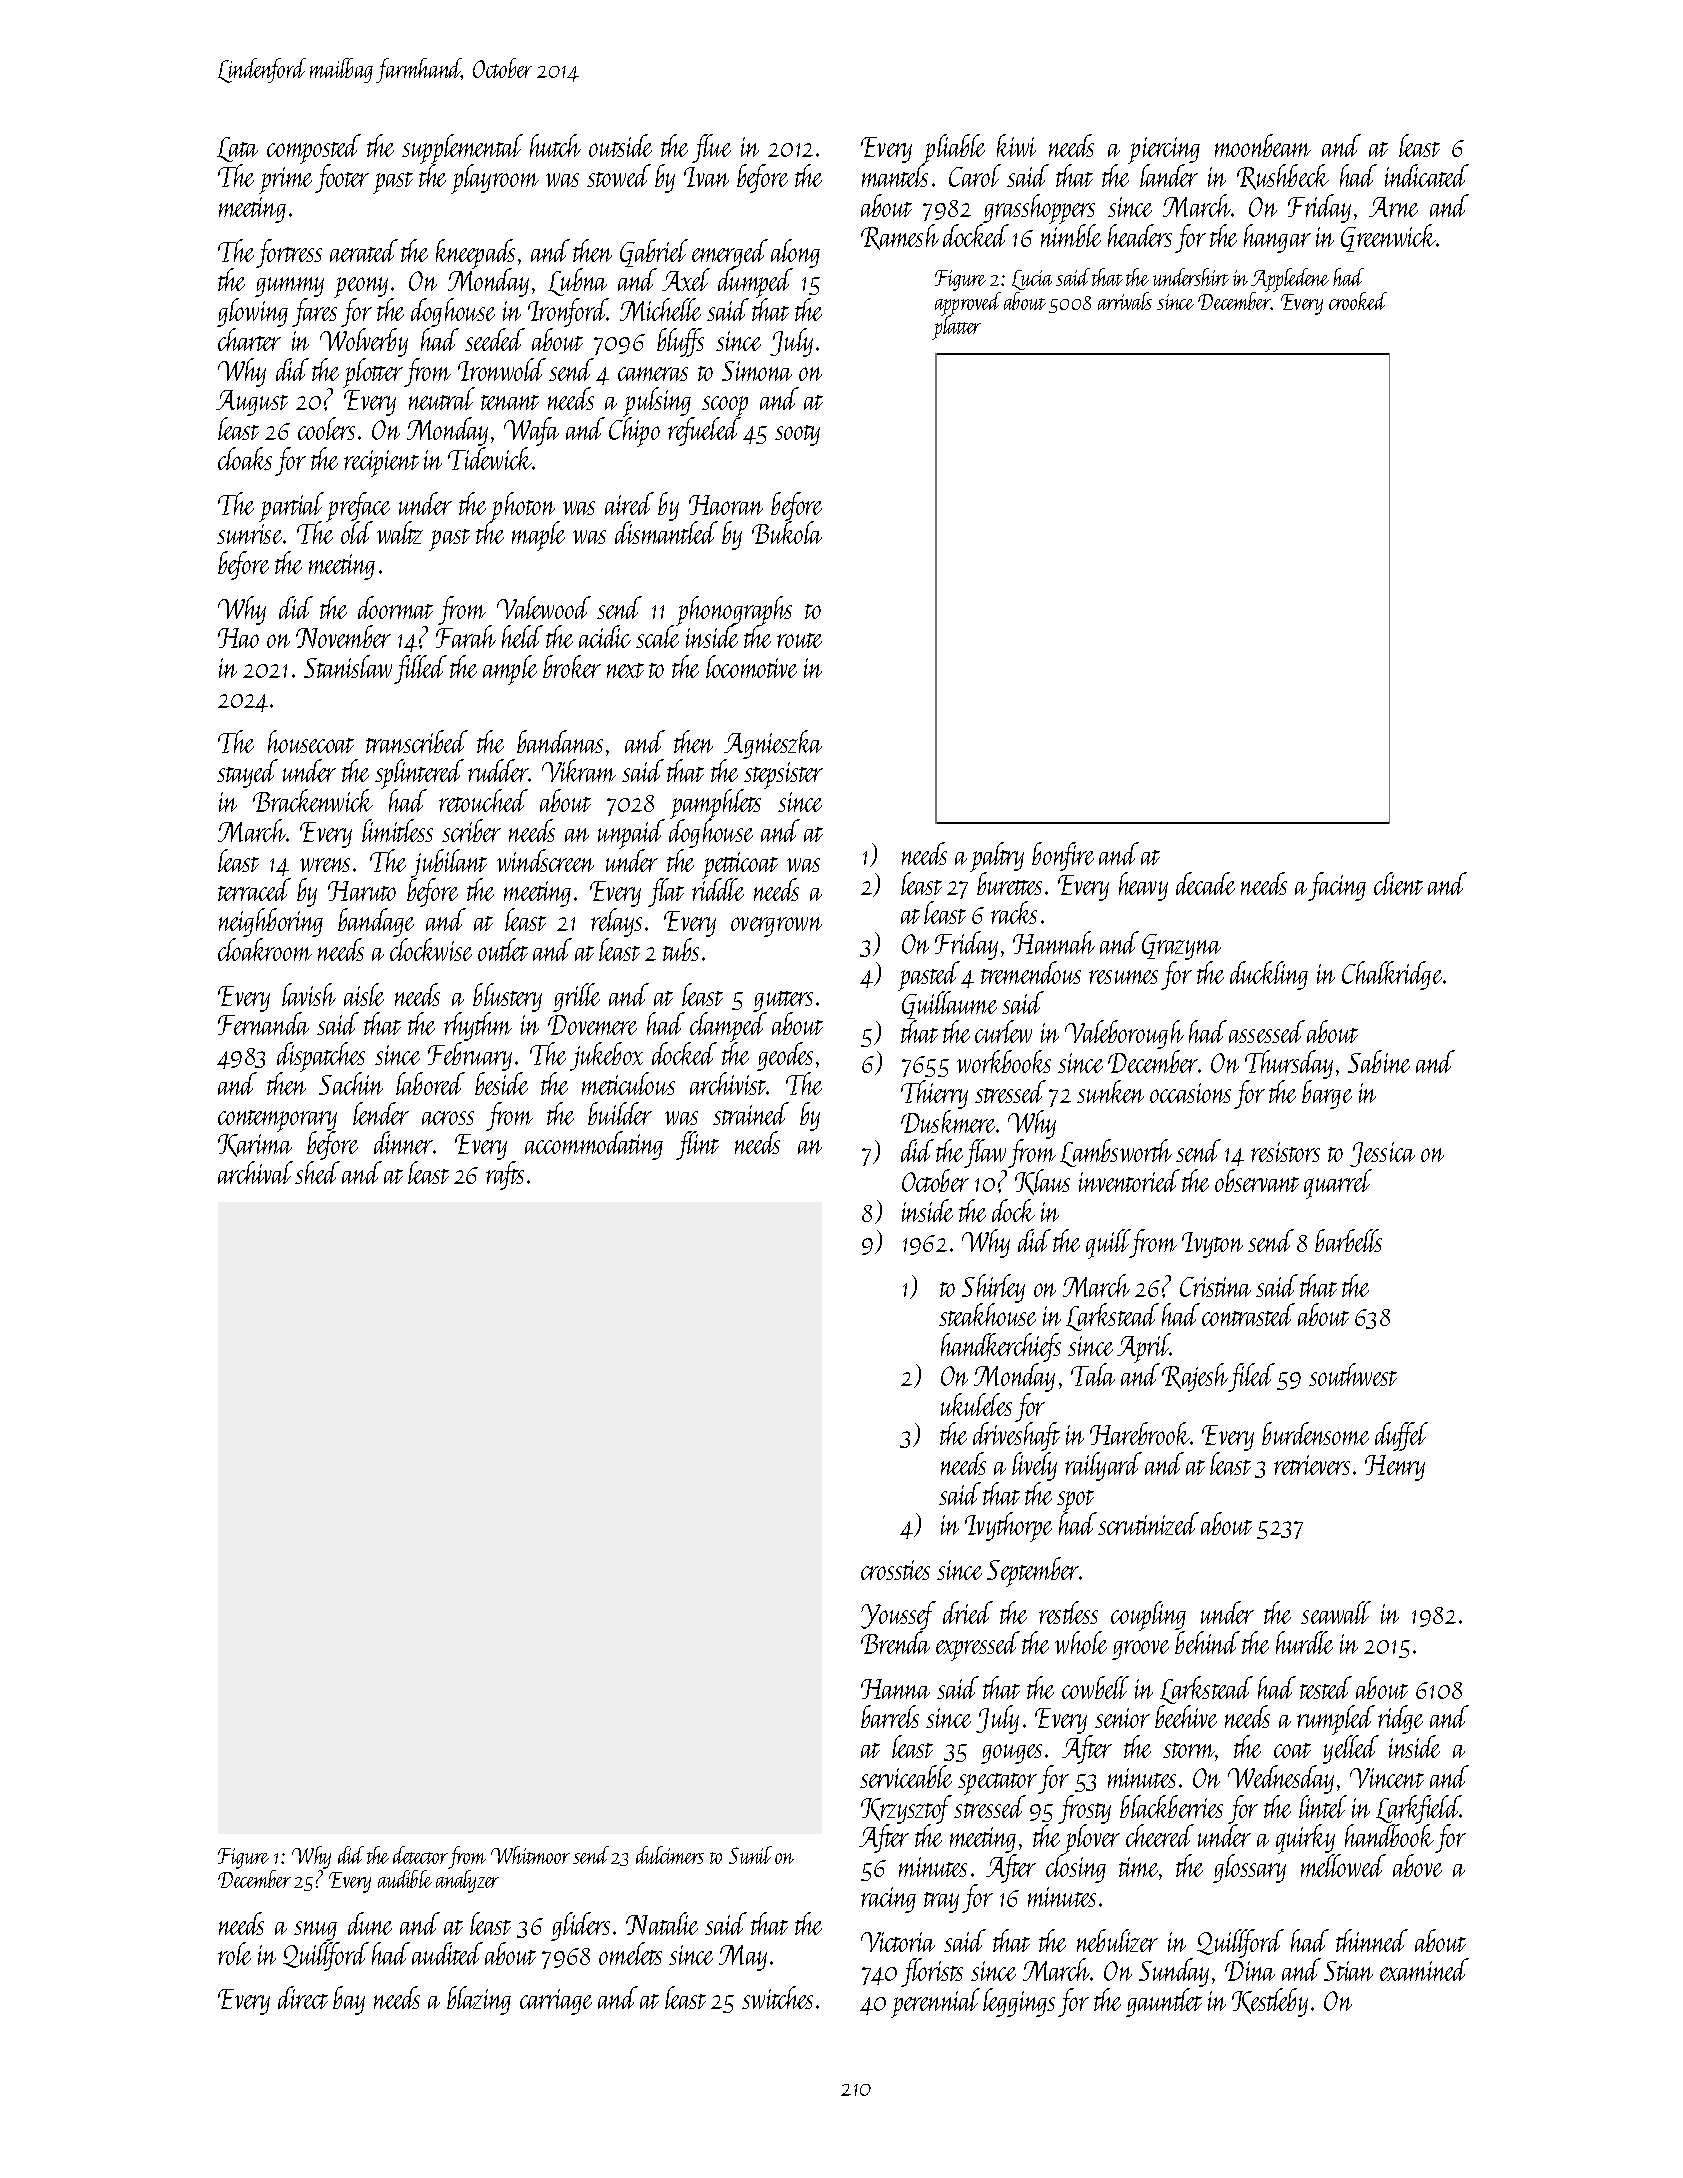 Image resolution: width=1683 pixels, height=2178 pixels. I want to click on dispatches, so click(321, 1057).
